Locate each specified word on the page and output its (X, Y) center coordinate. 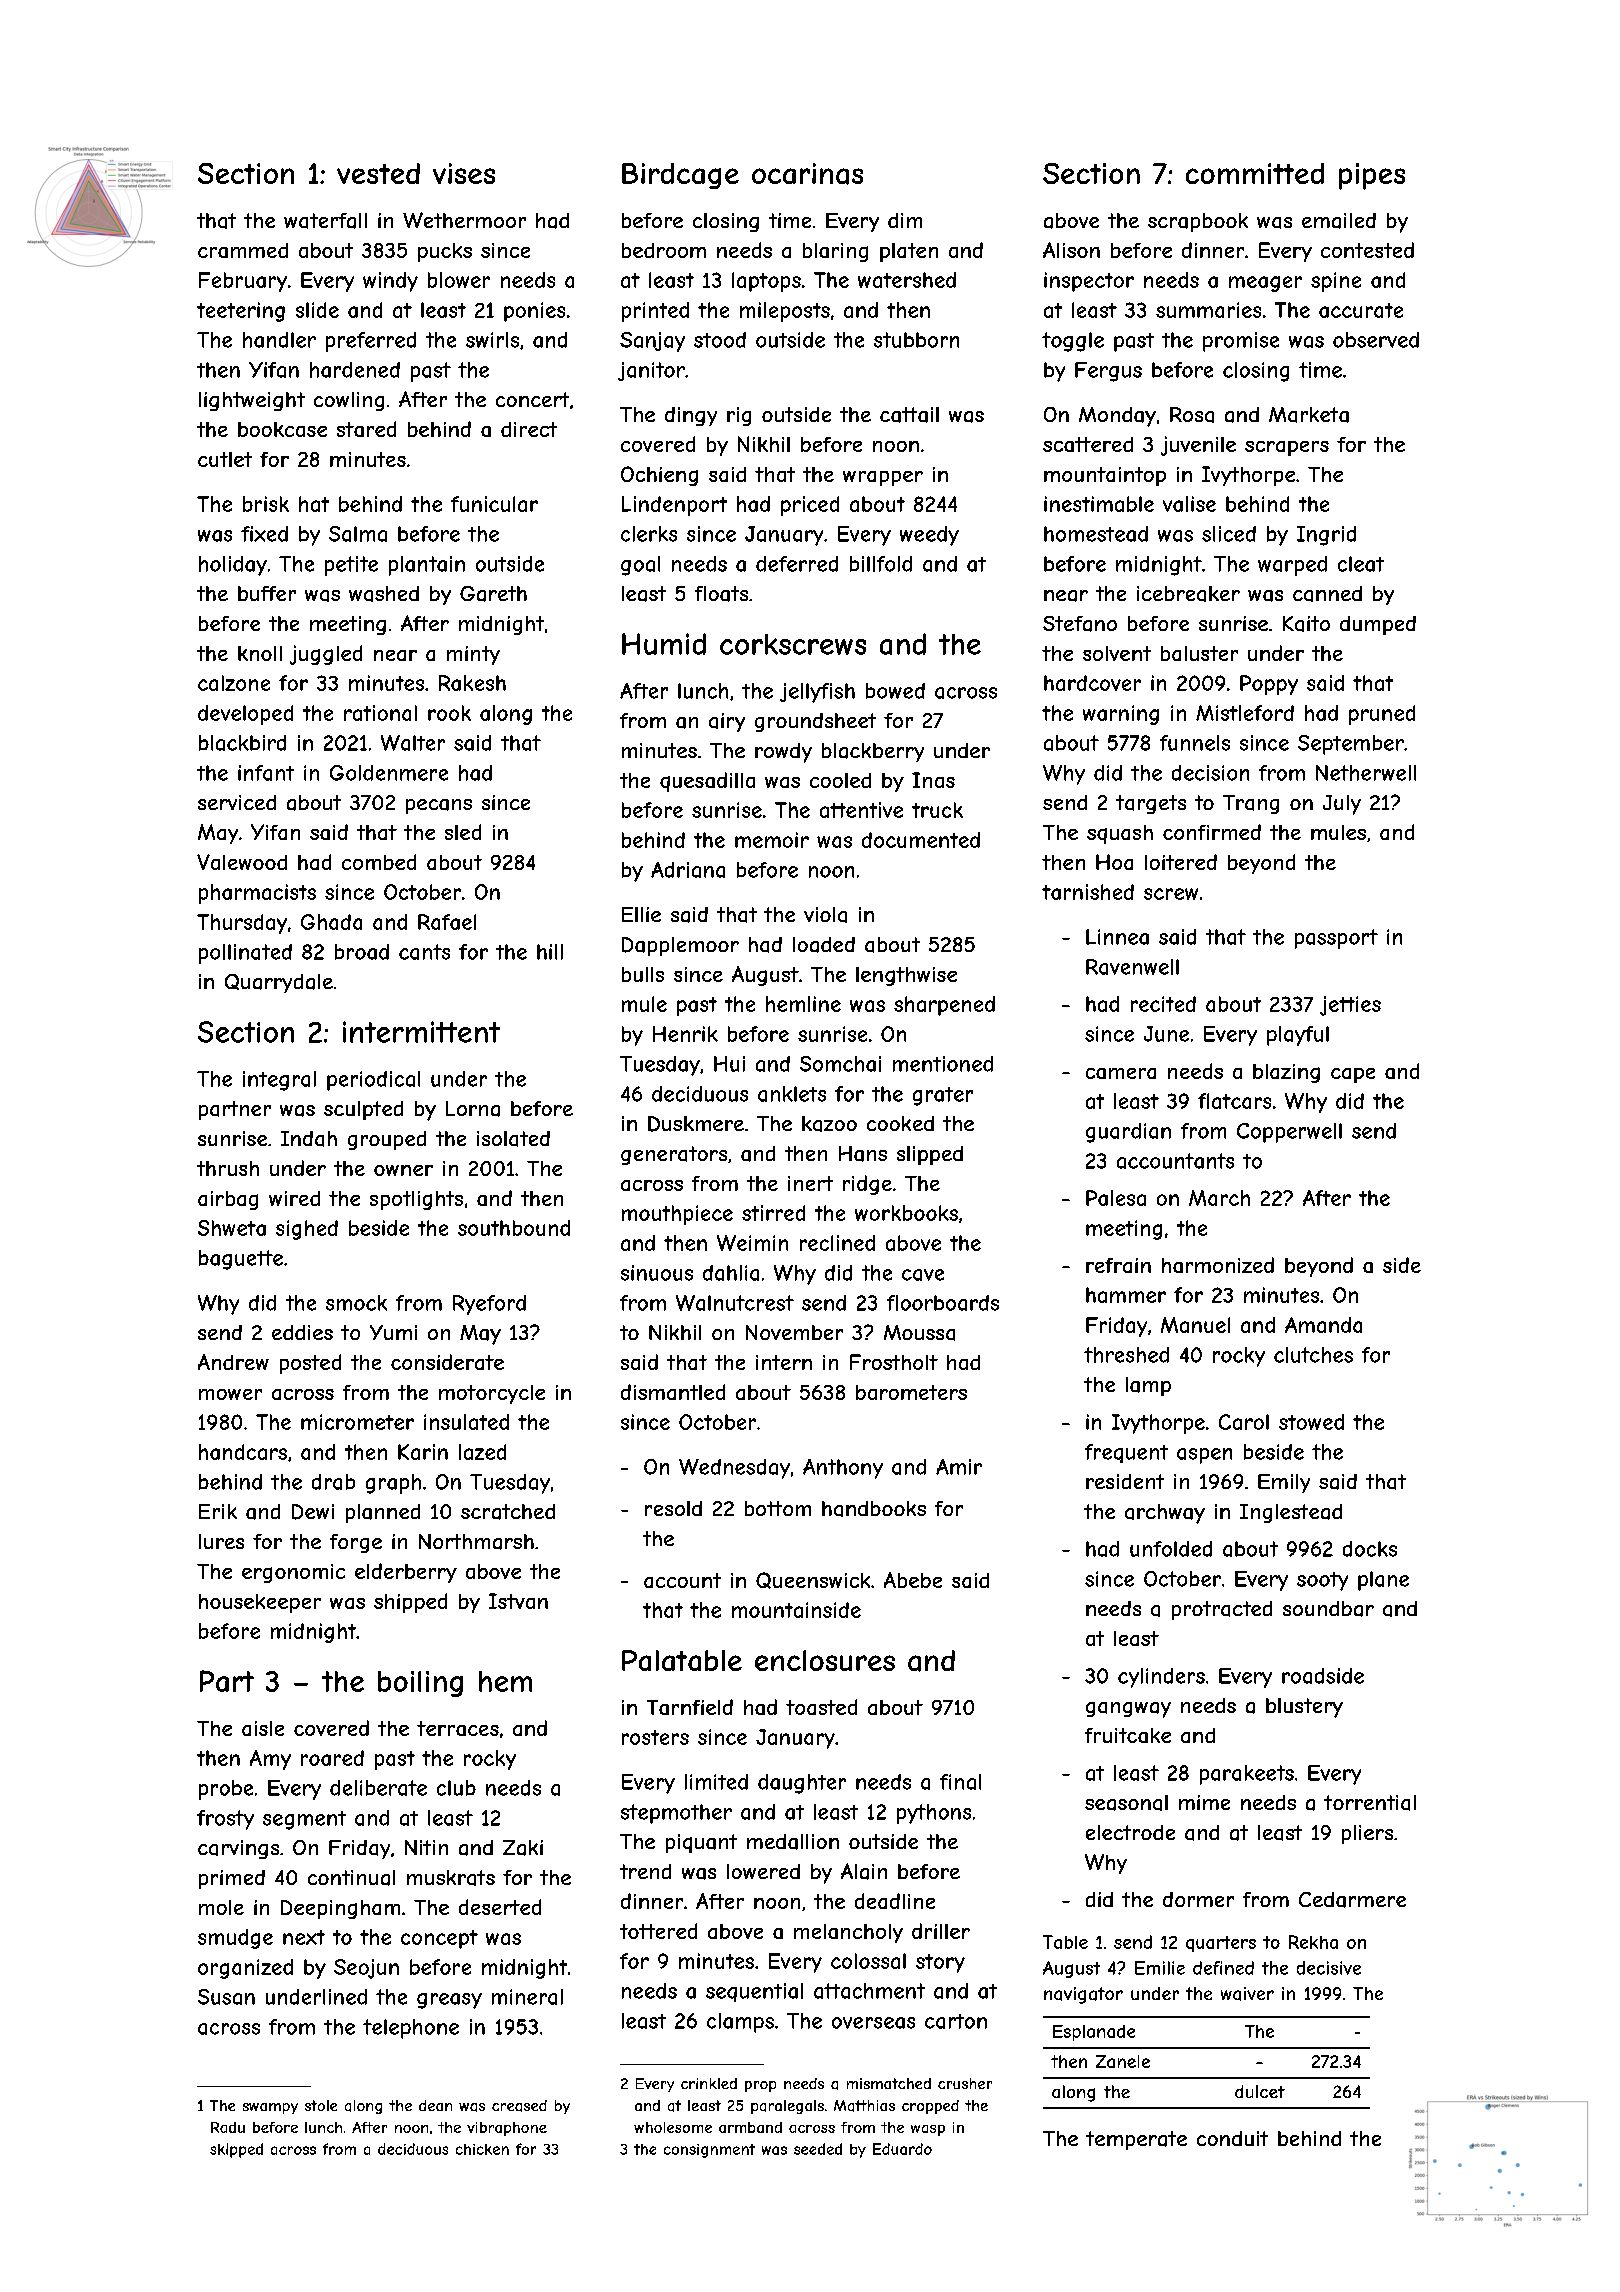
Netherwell (1366, 773)
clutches (1313, 1355)
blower (459, 280)
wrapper (883, 478)
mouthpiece (677, 1215)
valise (1189, 504)
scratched (508, 1512)
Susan (226, 1997)
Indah (309, 1139)
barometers (911, 1392)
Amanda (1323, 1325)
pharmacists (257, 894)
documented (921, 840)
